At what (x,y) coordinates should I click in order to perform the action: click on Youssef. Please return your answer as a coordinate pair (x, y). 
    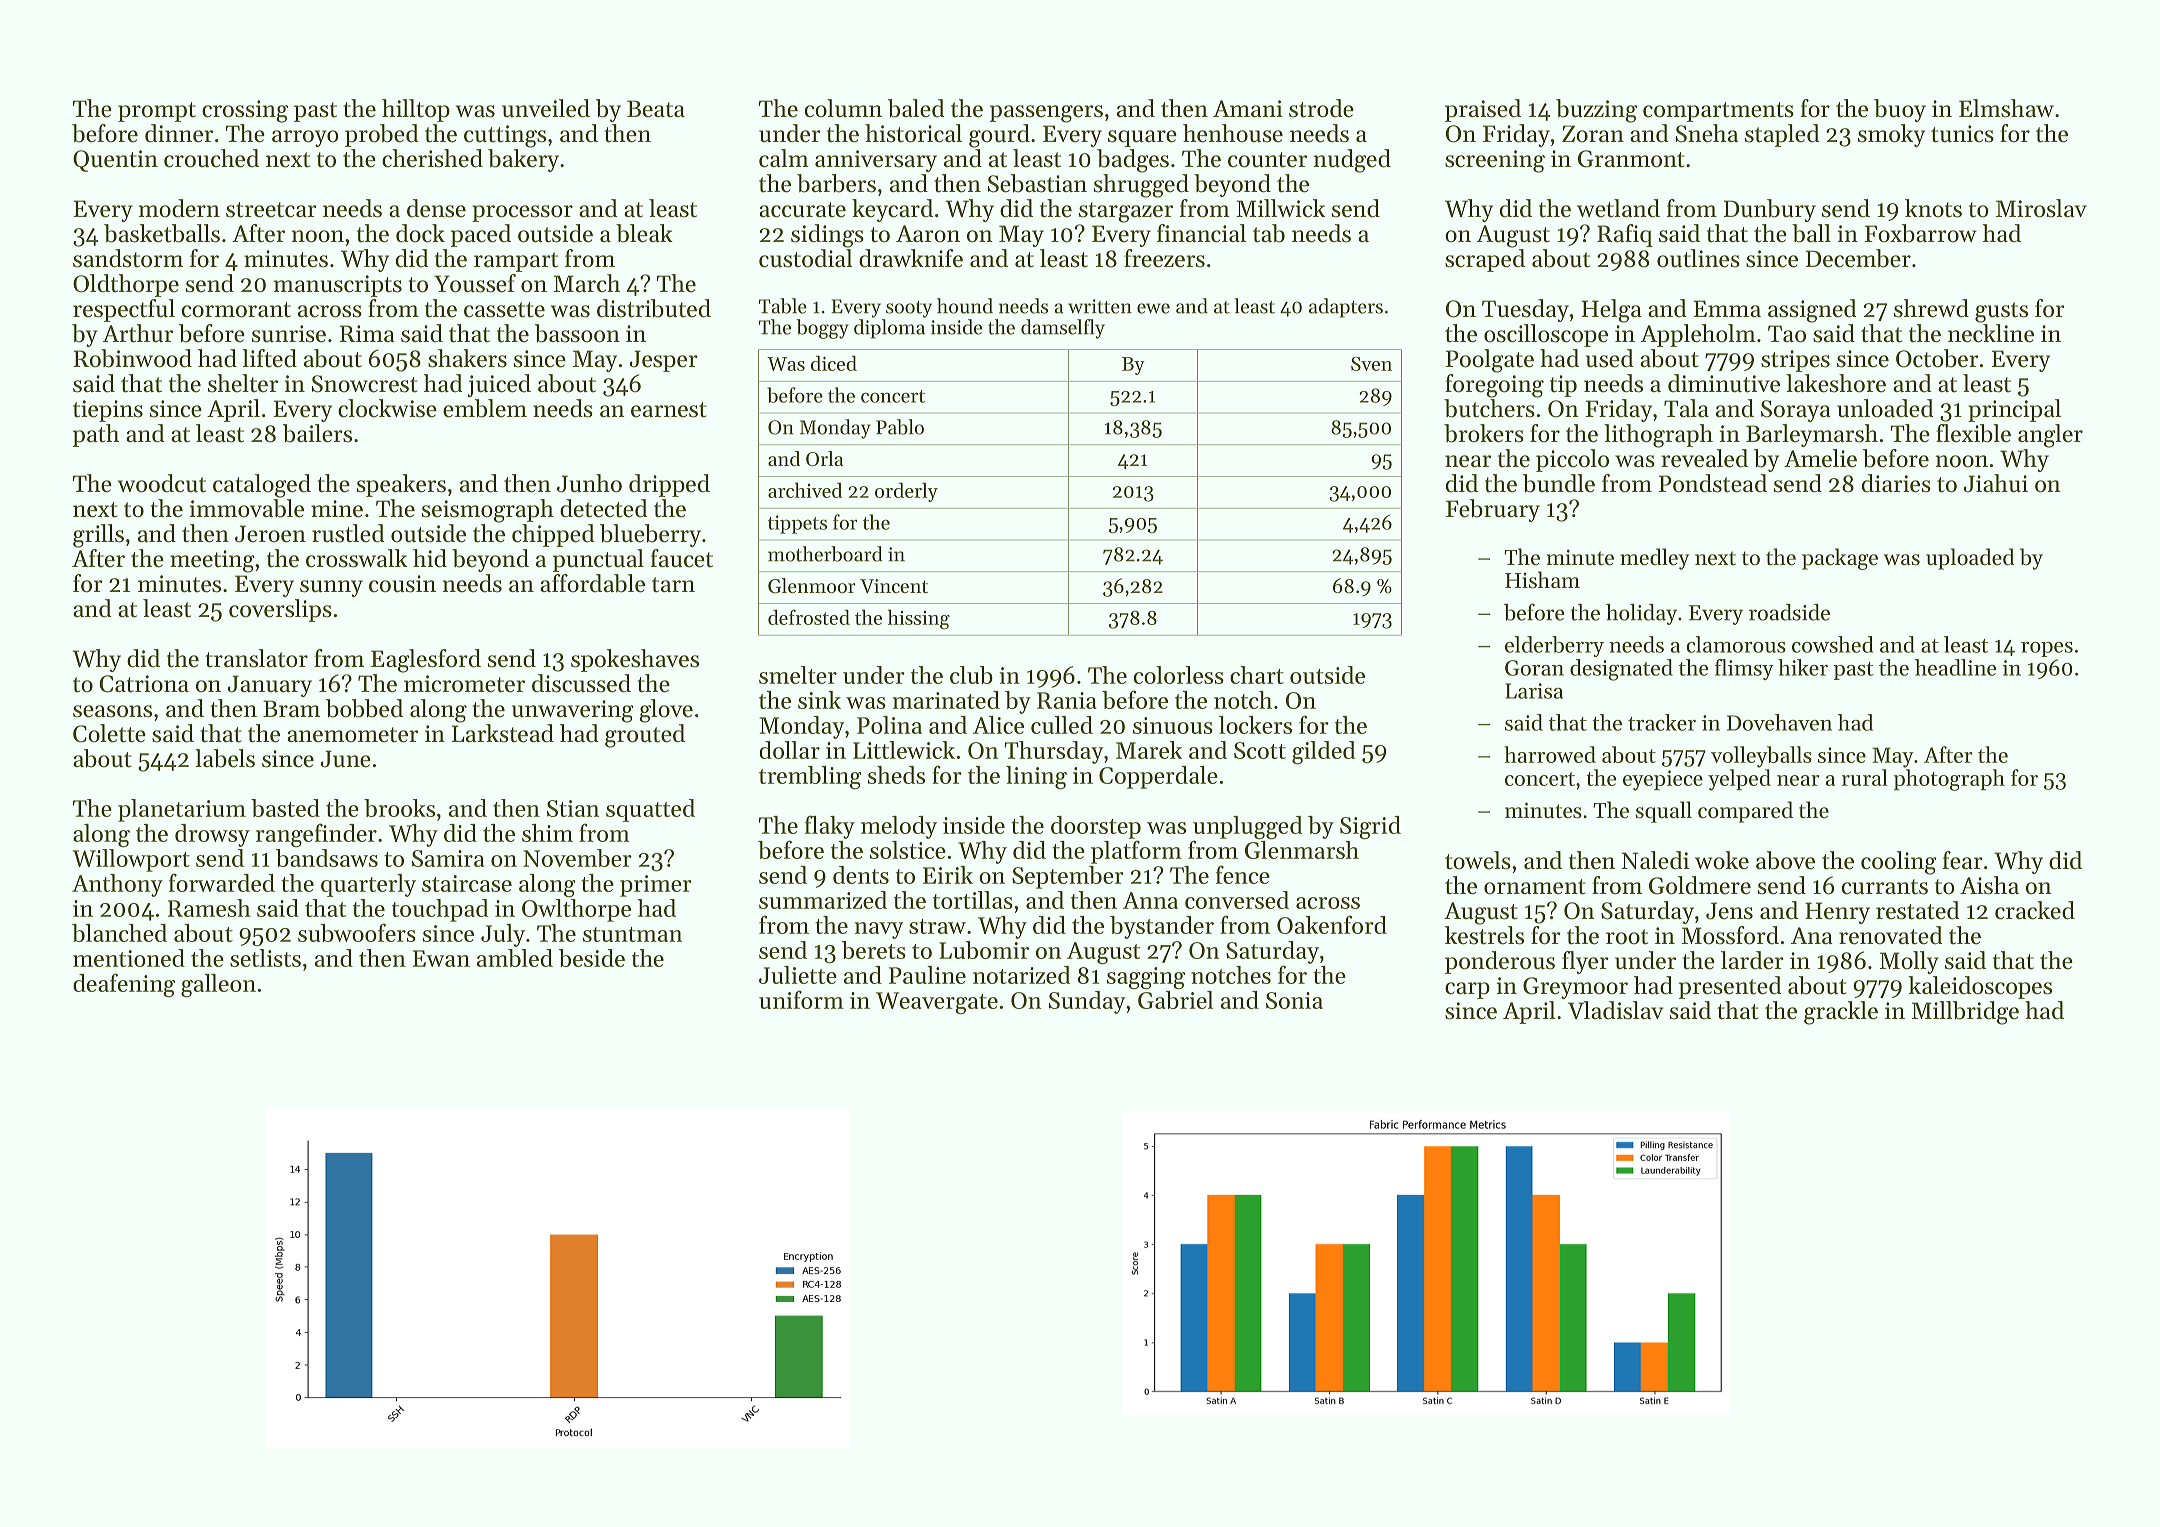
    Looking at the image, I should click on (475, 283).
